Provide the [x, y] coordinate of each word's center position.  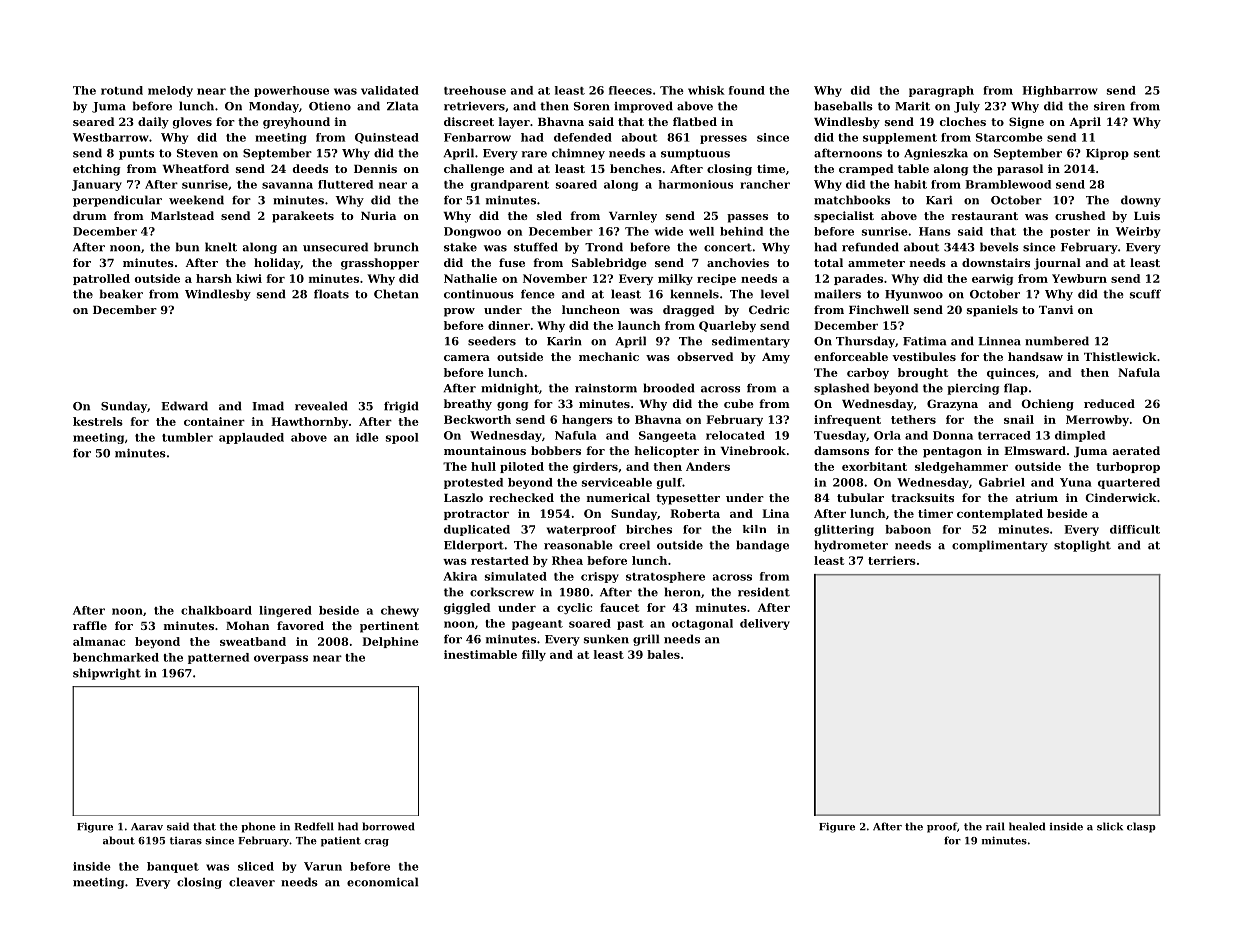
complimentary [1000, 546]
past [630, 625]
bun [187, 247]
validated [390, 90]
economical [382, 882]
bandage [762, 546]
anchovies [738, 262]
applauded [251, 438]
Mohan [247, 625]
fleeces [630, 90]
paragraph [941, 91]
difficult [1135, 529]
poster [1070, 233]
